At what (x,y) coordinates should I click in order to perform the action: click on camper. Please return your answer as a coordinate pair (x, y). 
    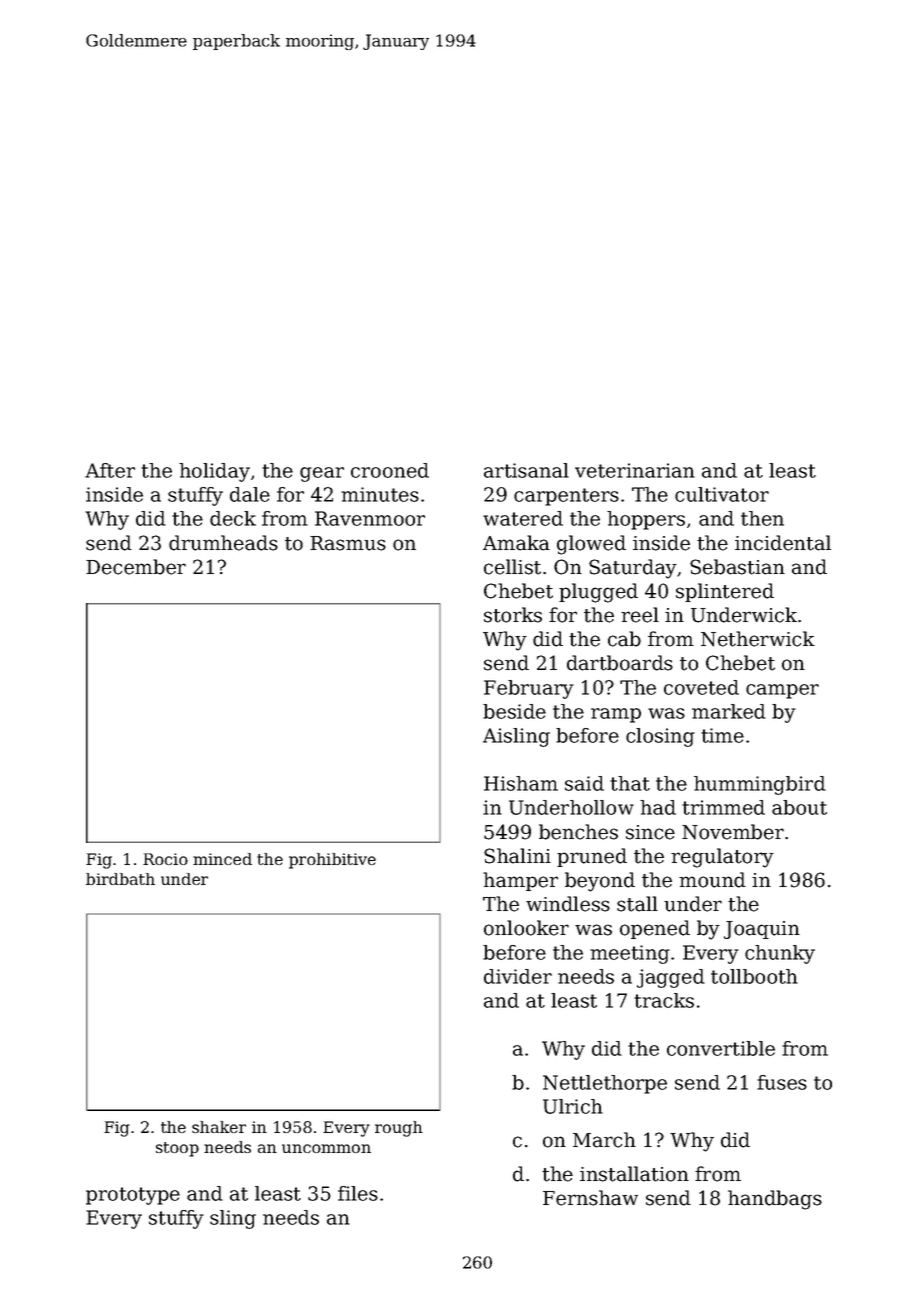
    Looking at the image, I should click on (782, 691).
